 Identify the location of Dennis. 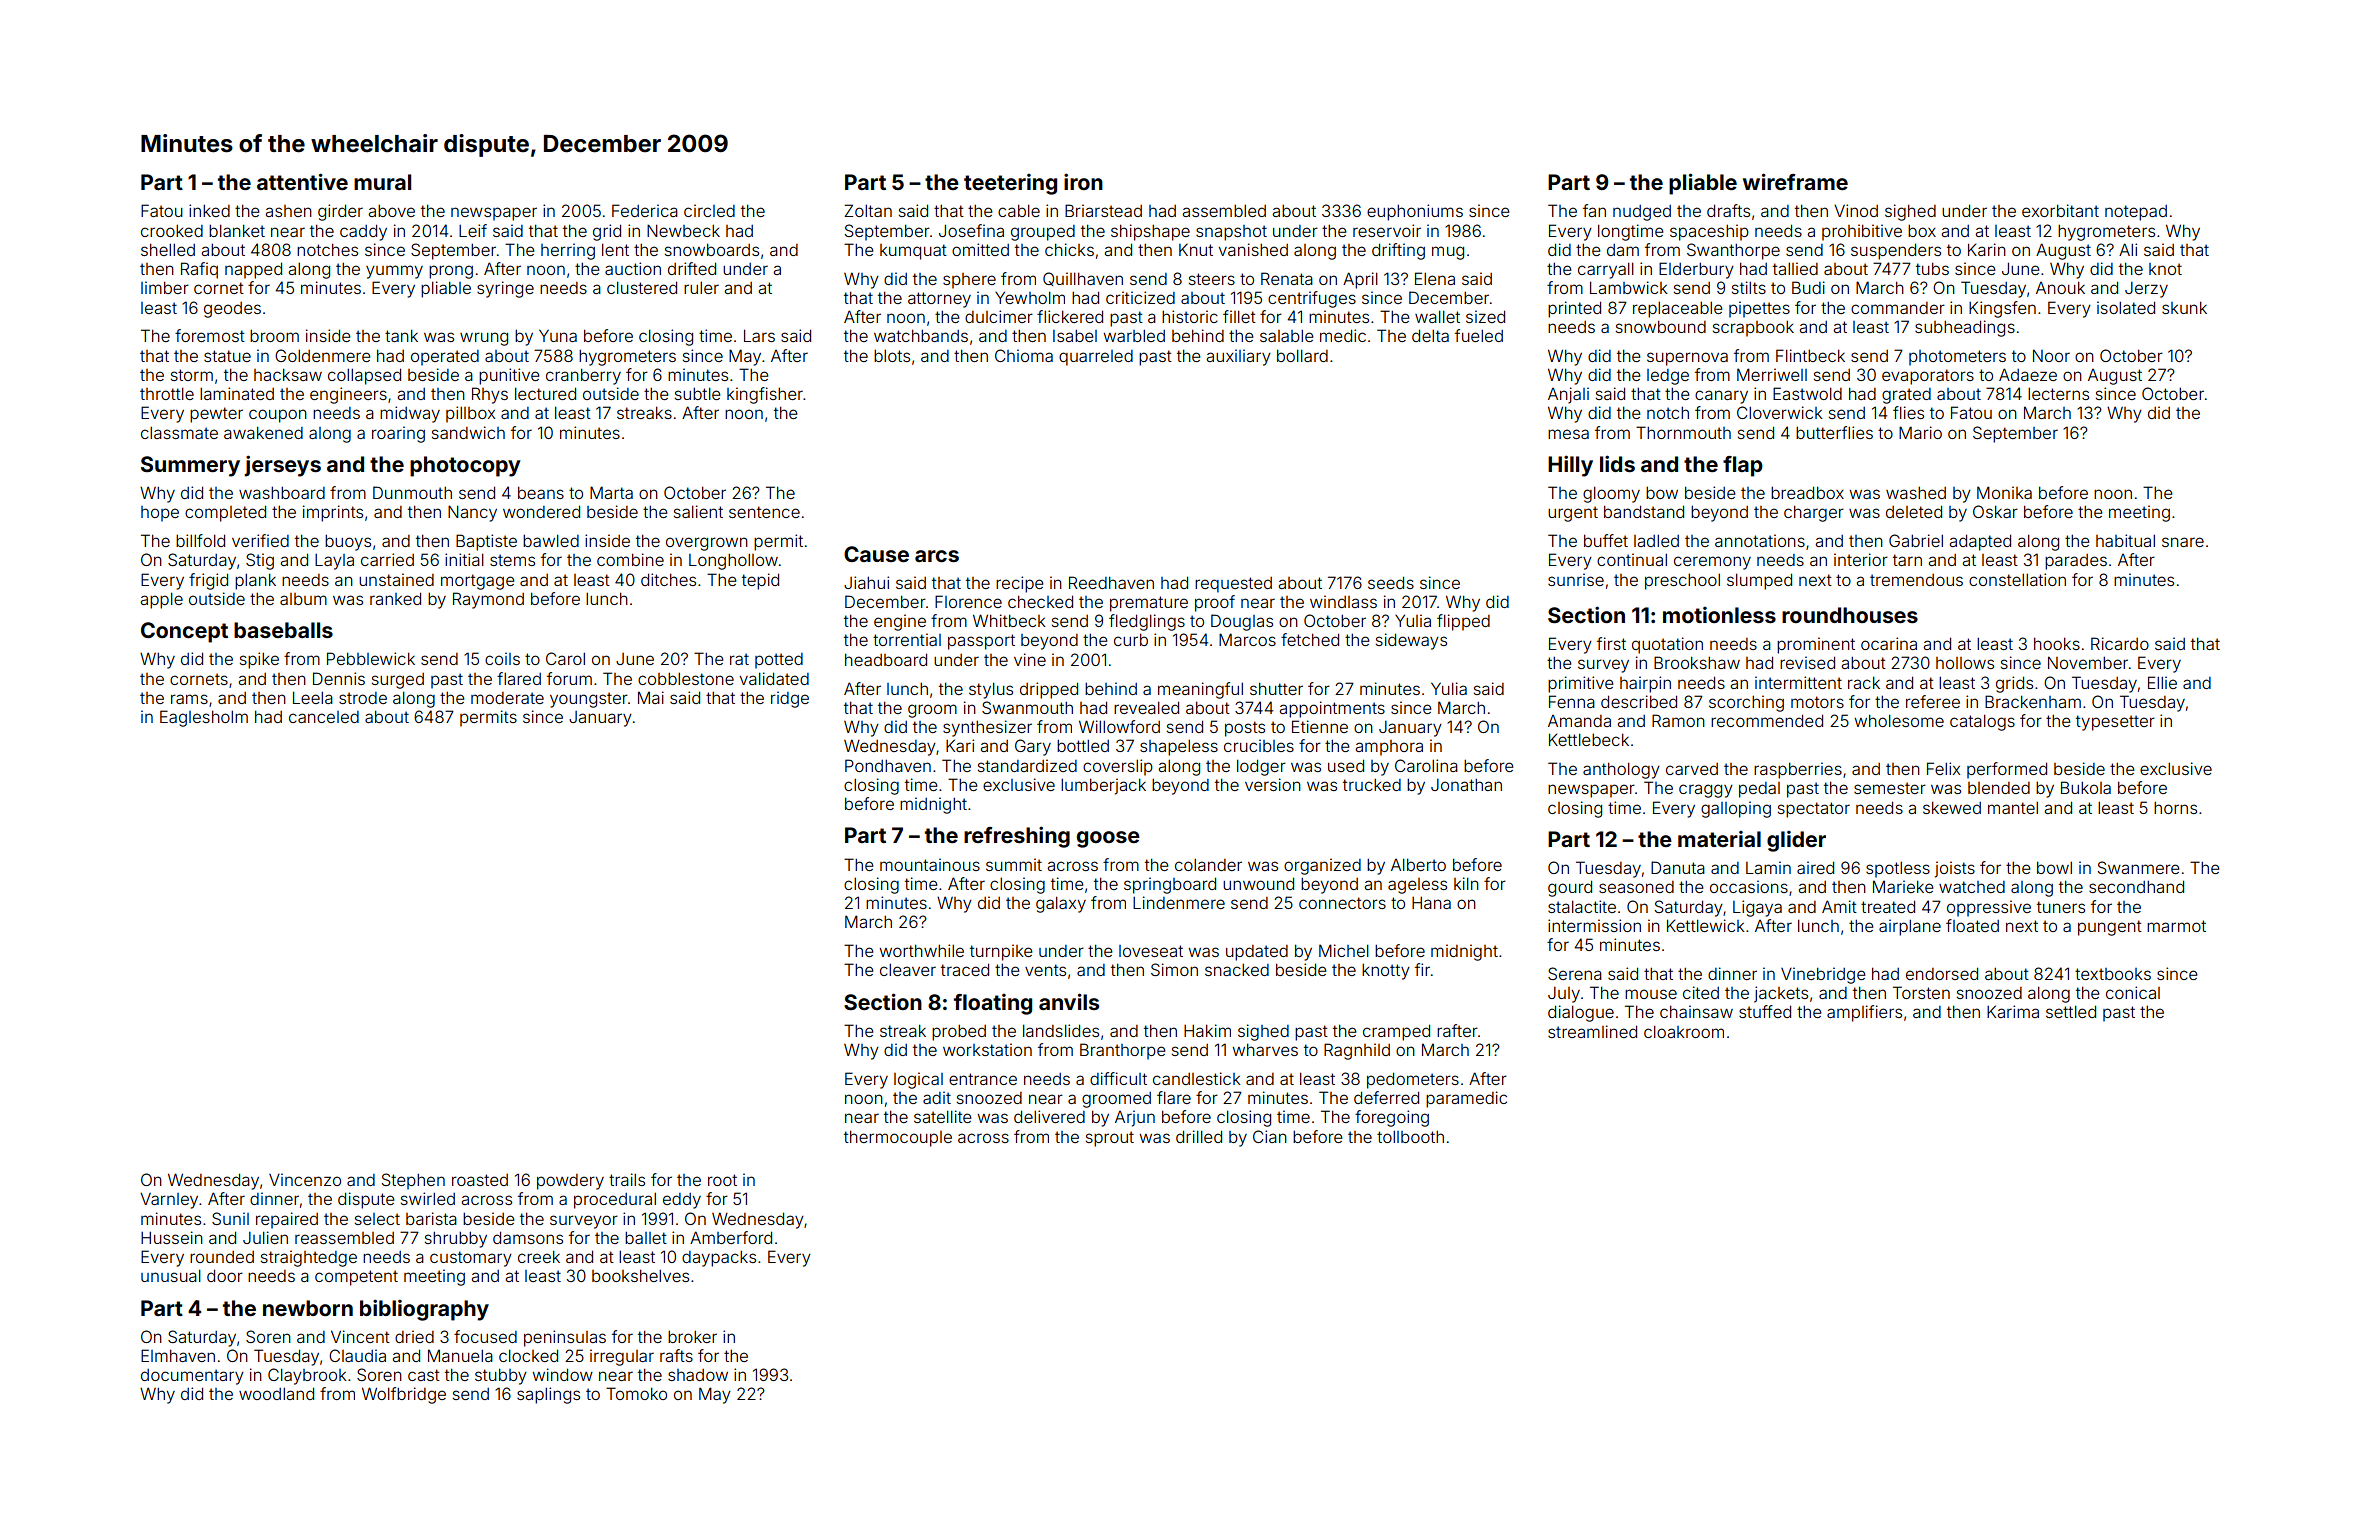
(339, 678).
